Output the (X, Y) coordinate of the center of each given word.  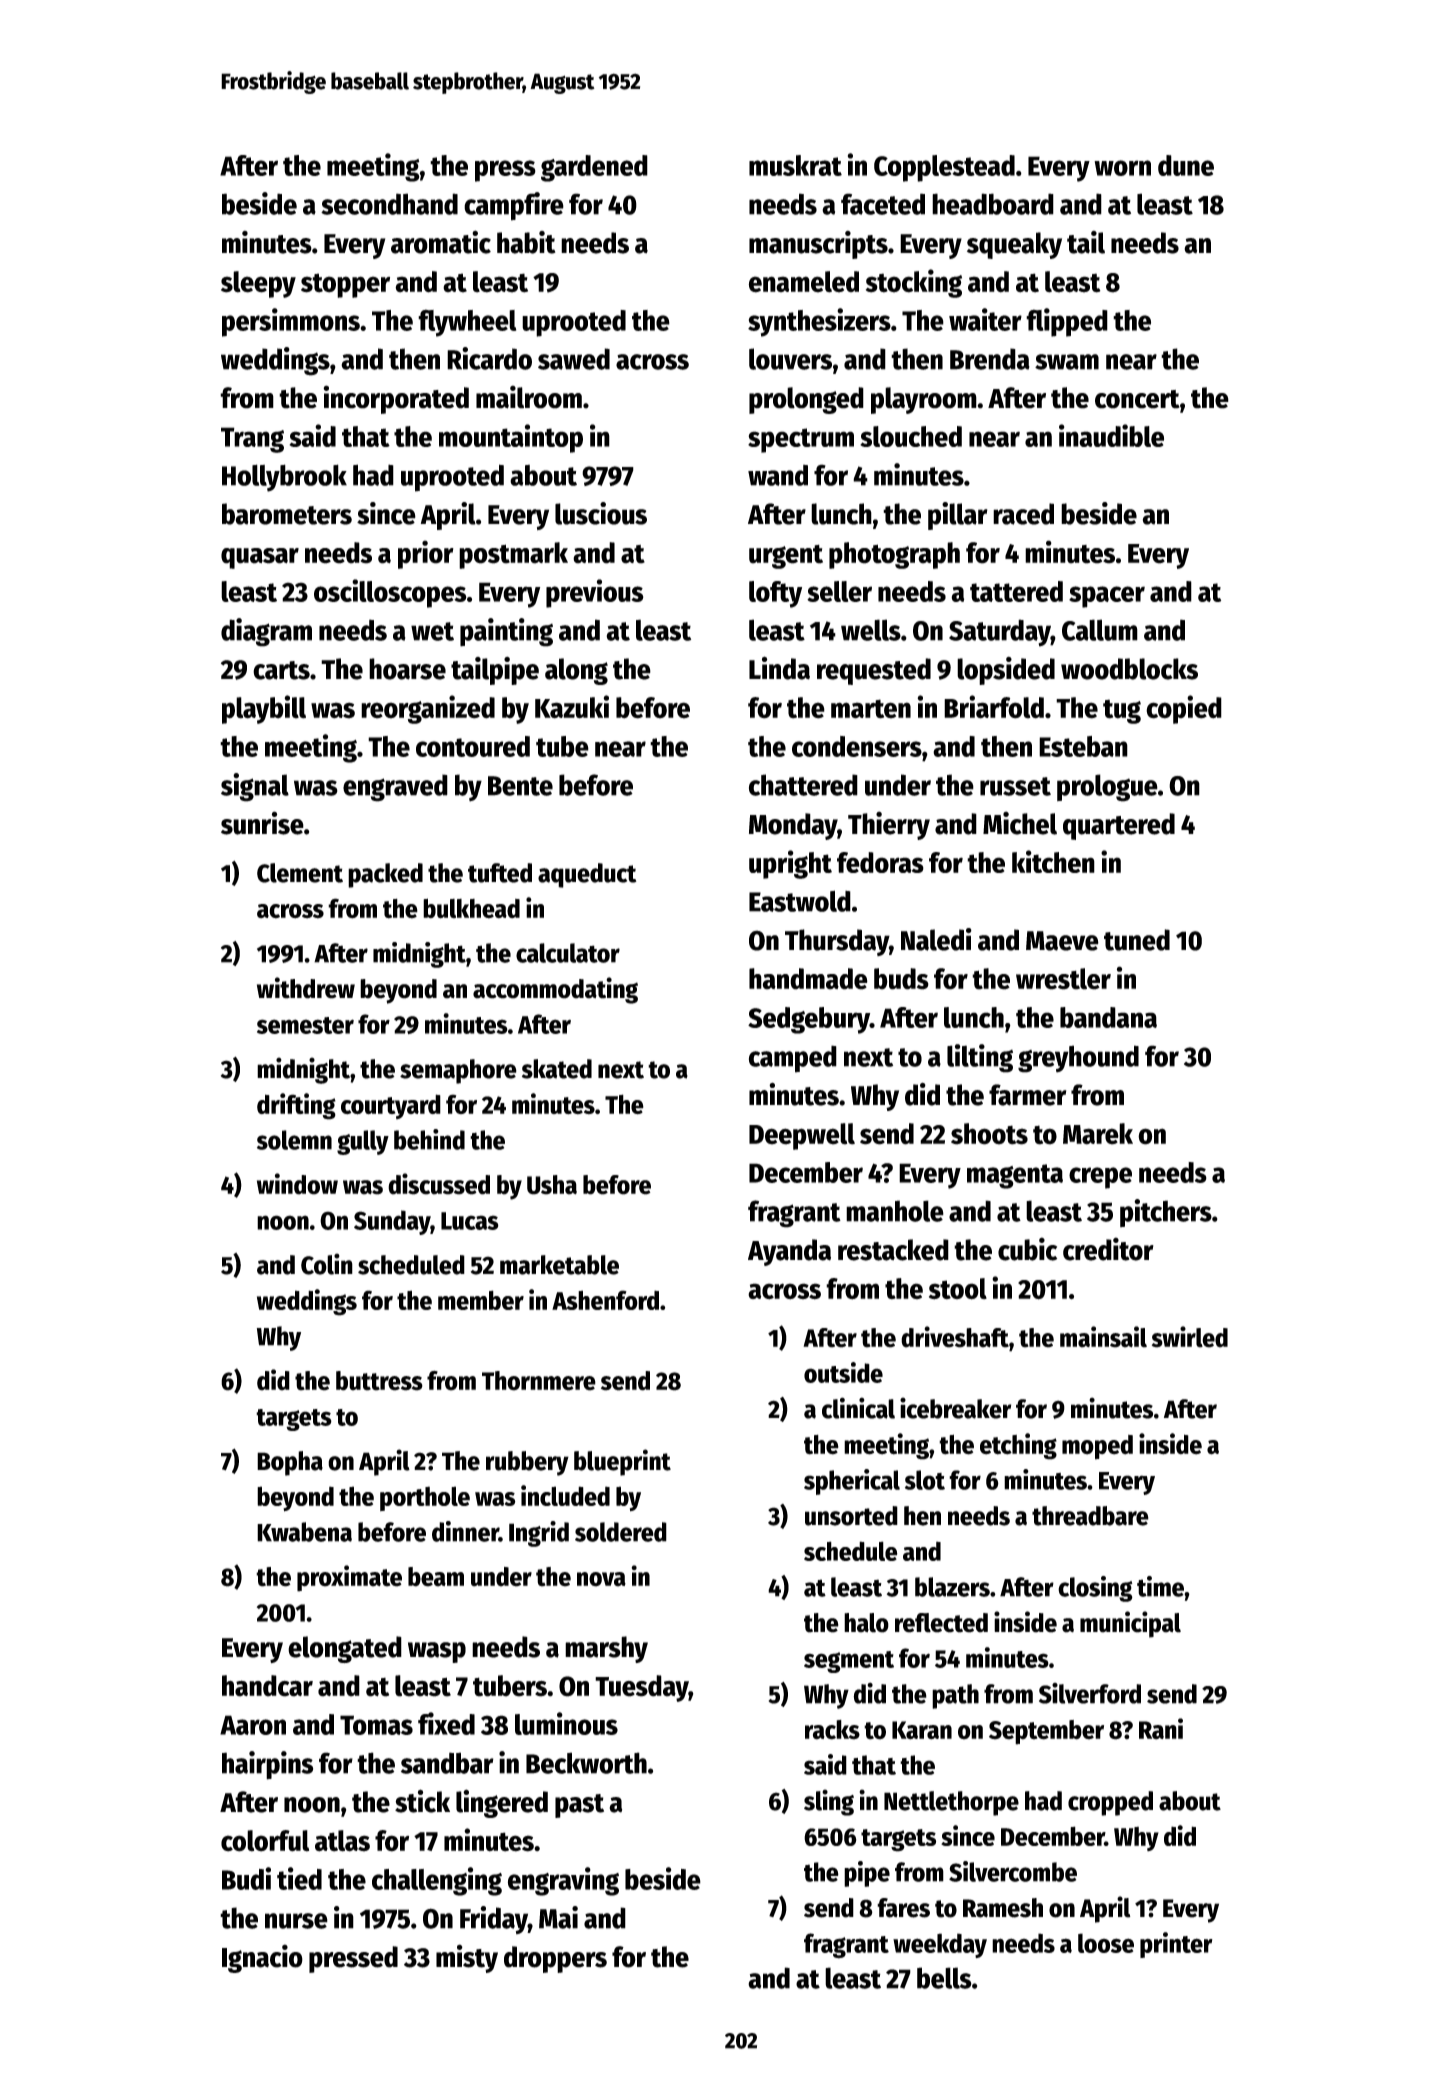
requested (874, 671)
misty (467, 1958)
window (297, 1184)
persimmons (291, 322)
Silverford (1090, 1693)
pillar (958, 516)
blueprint (622, 1462)
